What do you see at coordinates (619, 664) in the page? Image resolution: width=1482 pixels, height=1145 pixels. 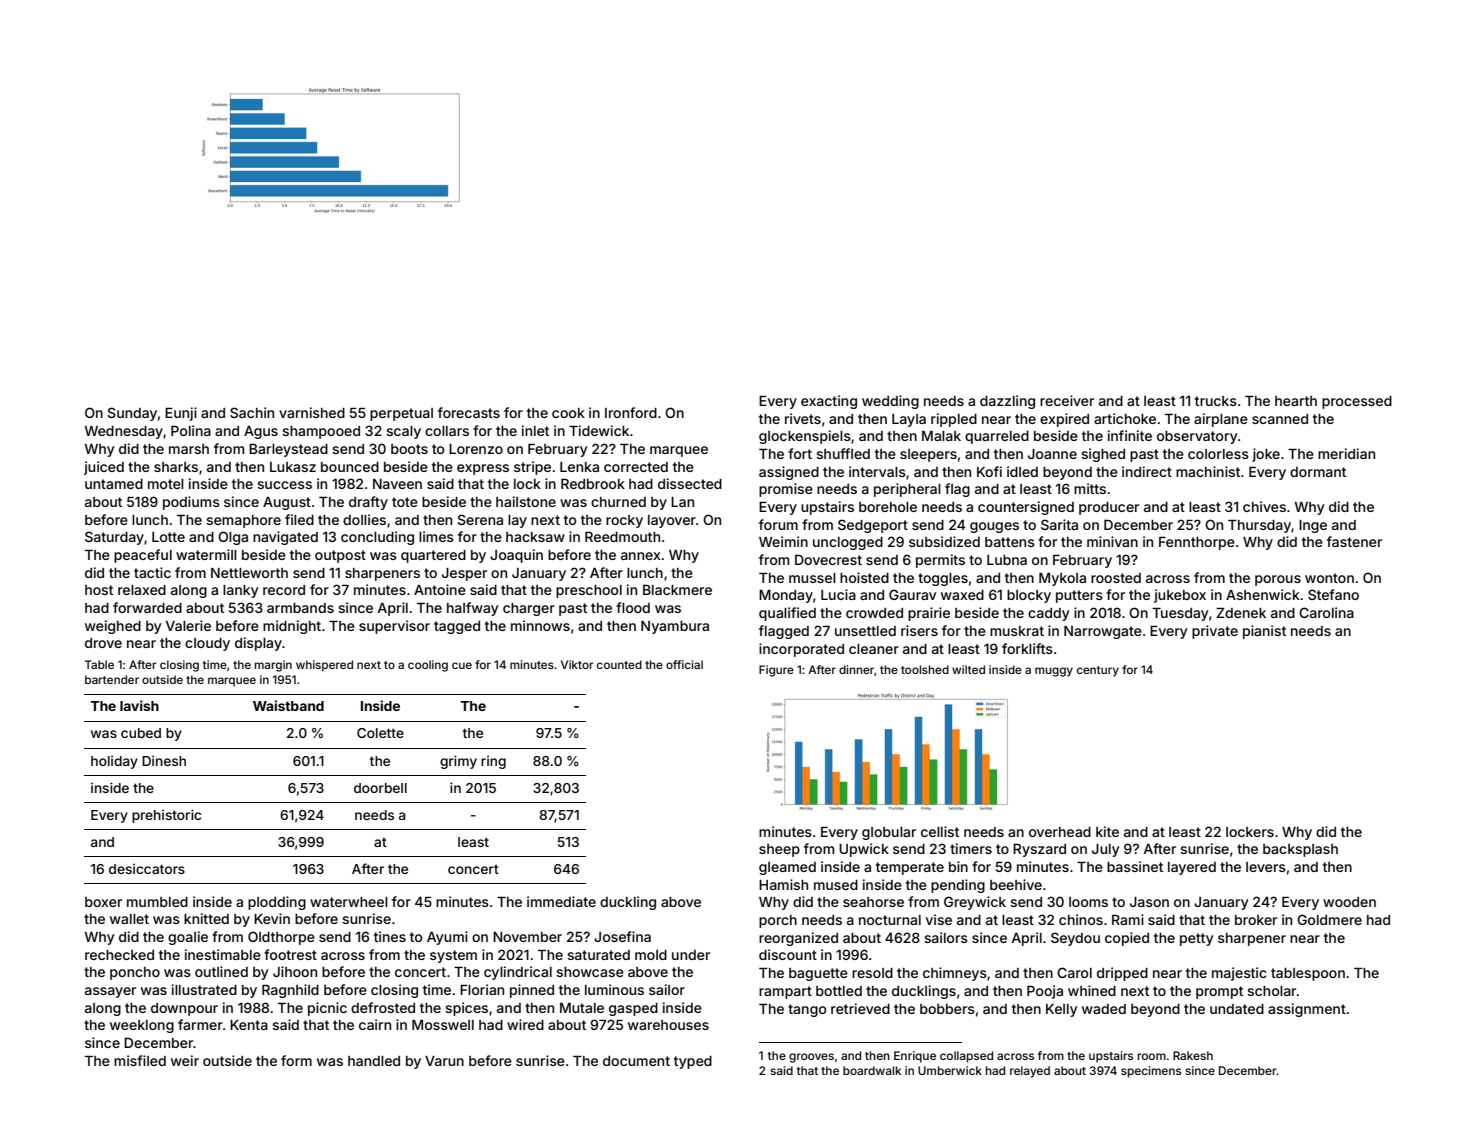 I see `counted` at bounding box center [619, 664].
